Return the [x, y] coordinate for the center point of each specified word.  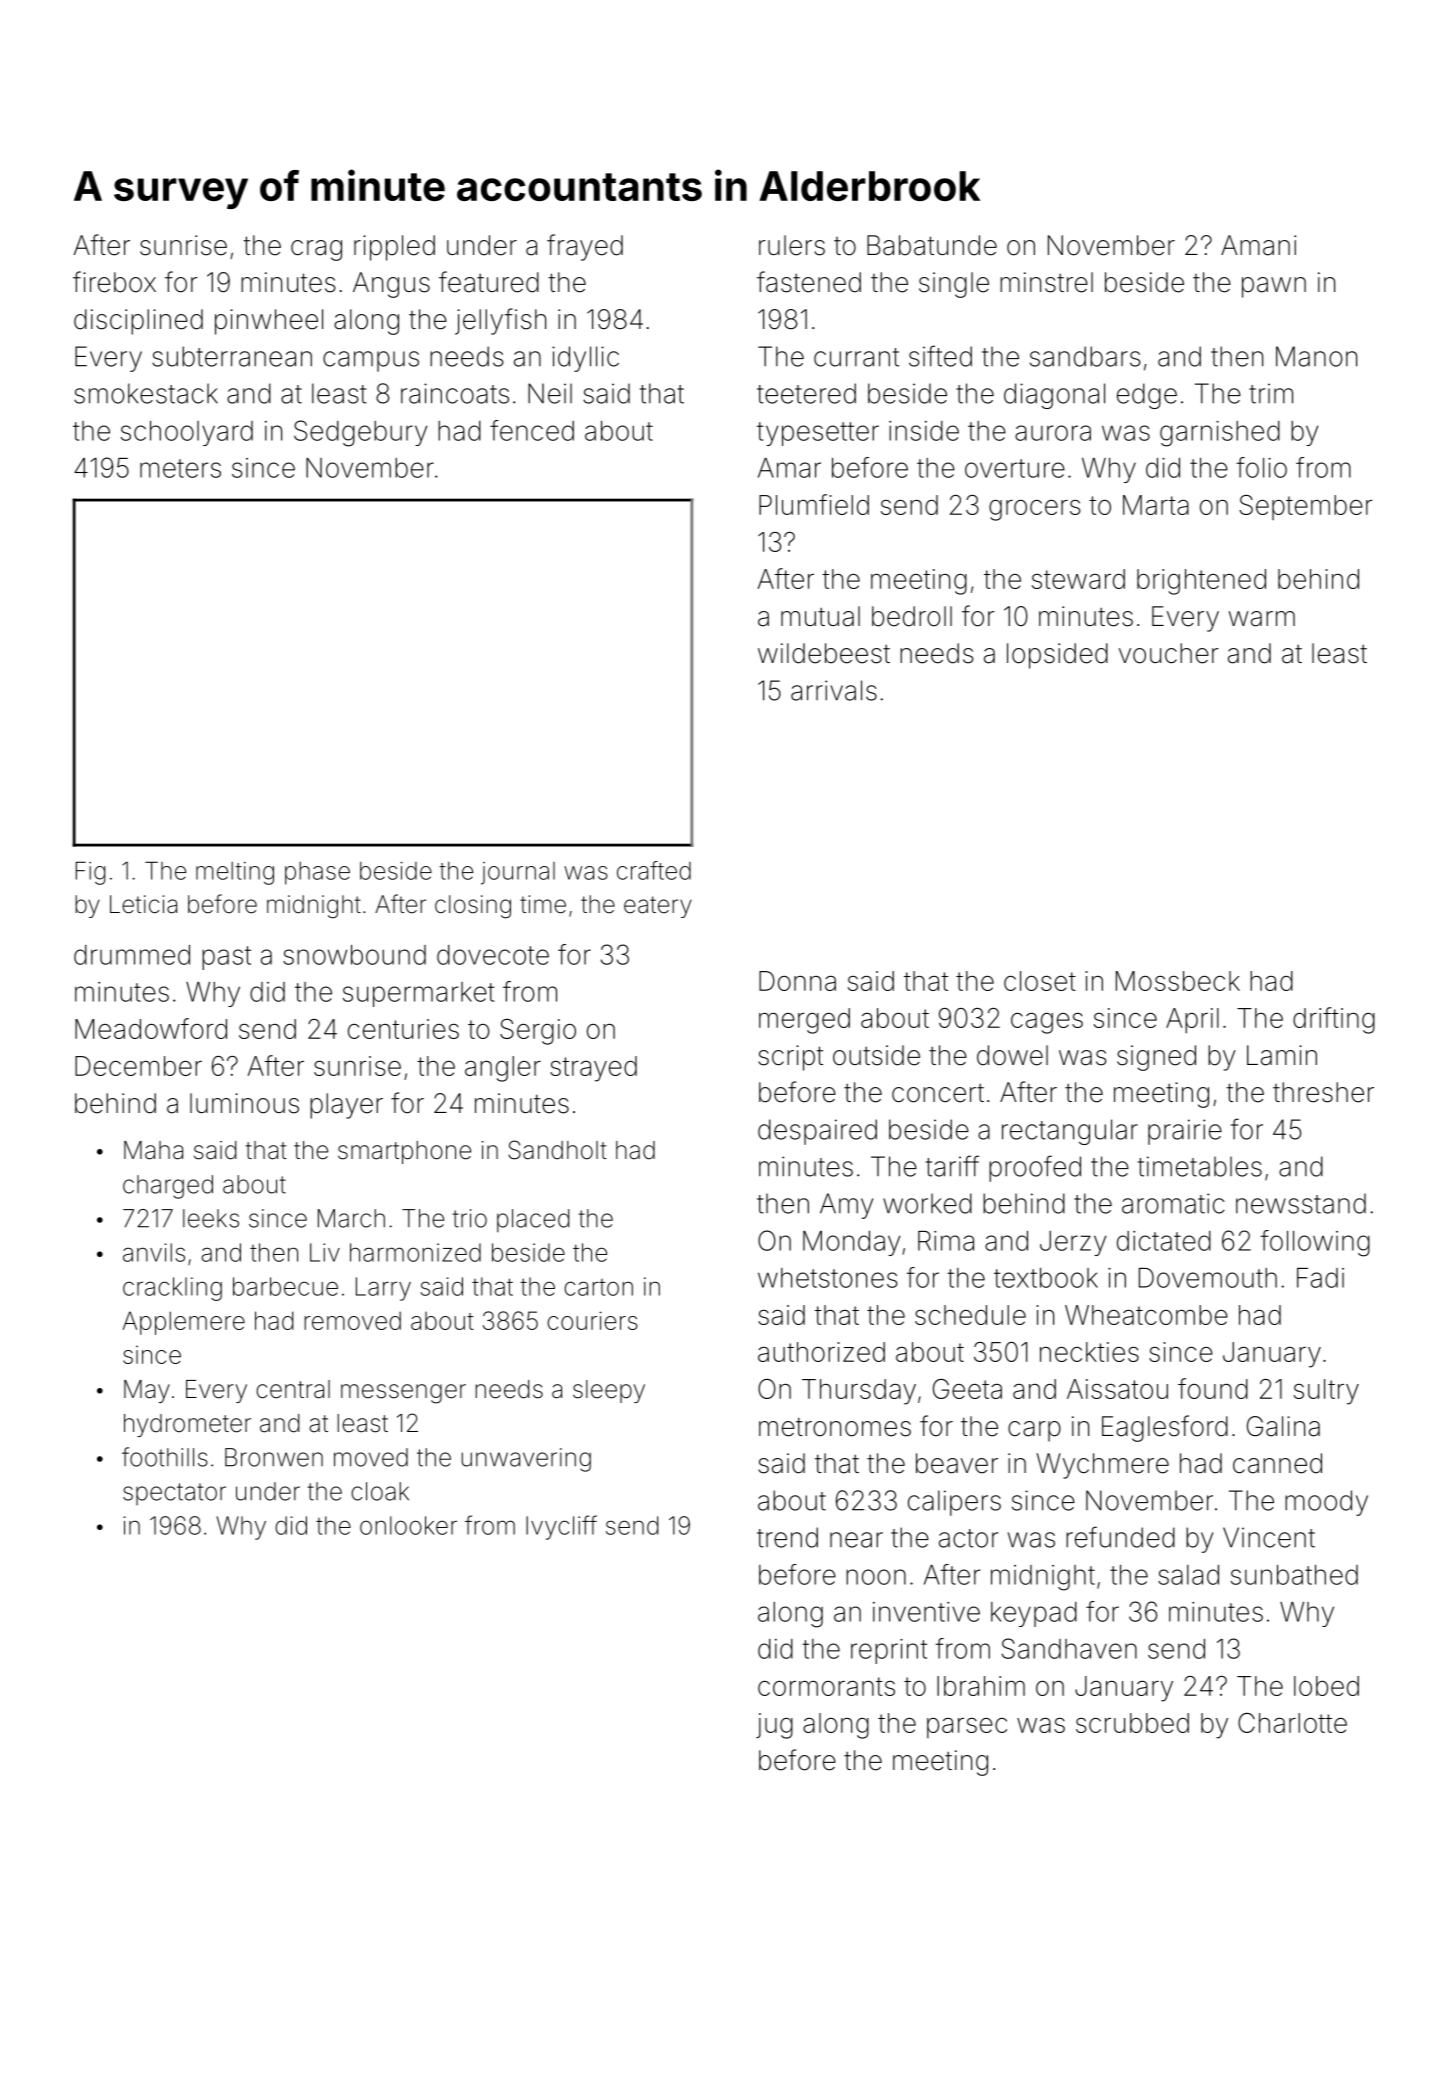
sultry [1326, 1392]
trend [787, 1537]
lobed [1326, 1686]
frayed [585, 247]
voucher [1169, 653]
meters [180, 468]
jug [774, 1726]
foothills [165, 1457]
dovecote [493, 955]
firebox [114, 282]
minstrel [1046, 282]
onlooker [408, 1525]
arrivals [834, 690]
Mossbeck [1178, 981]
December [138, 1066]
